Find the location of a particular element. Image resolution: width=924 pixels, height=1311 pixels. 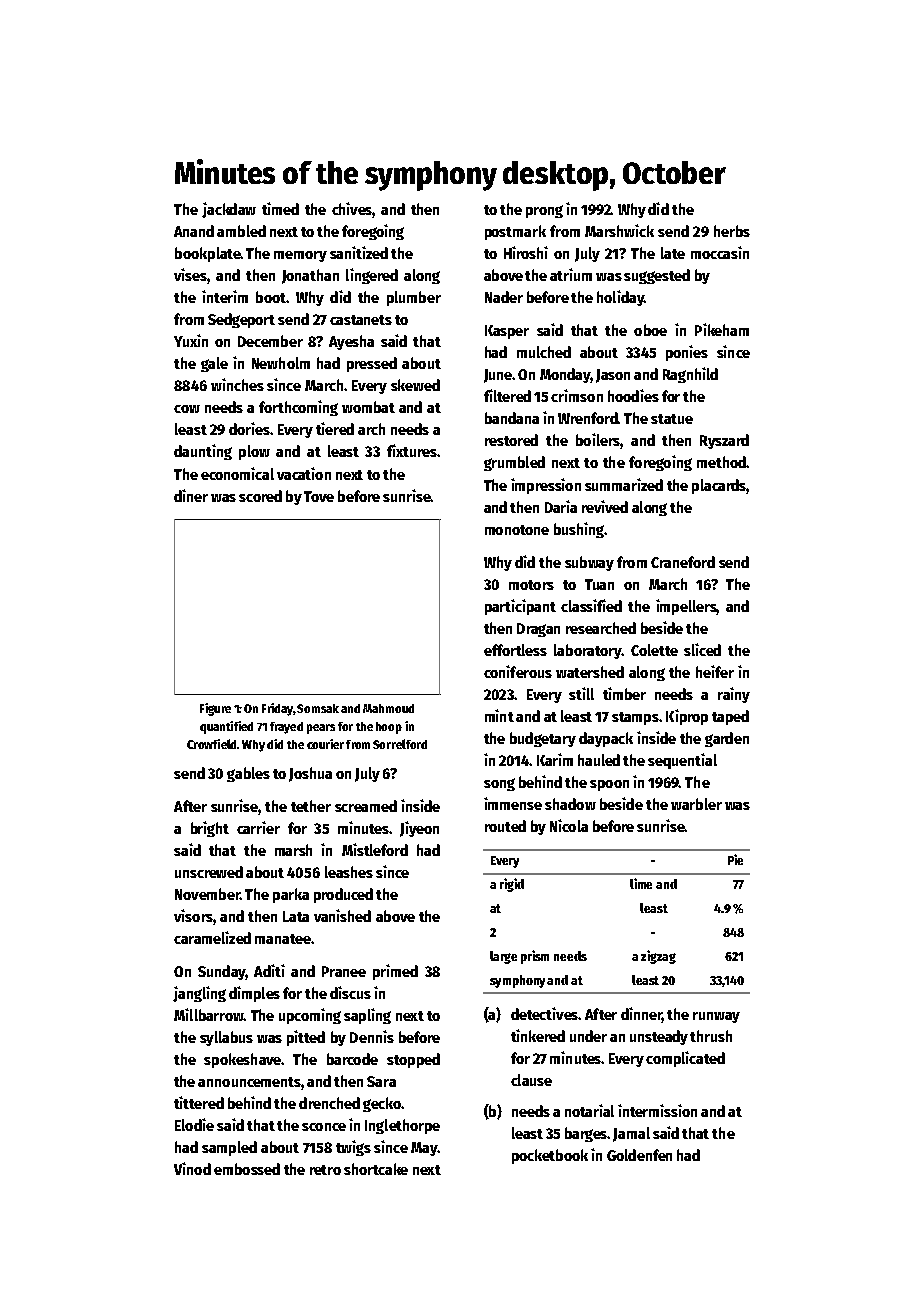

boilers is located at coordinates (598, 439).
